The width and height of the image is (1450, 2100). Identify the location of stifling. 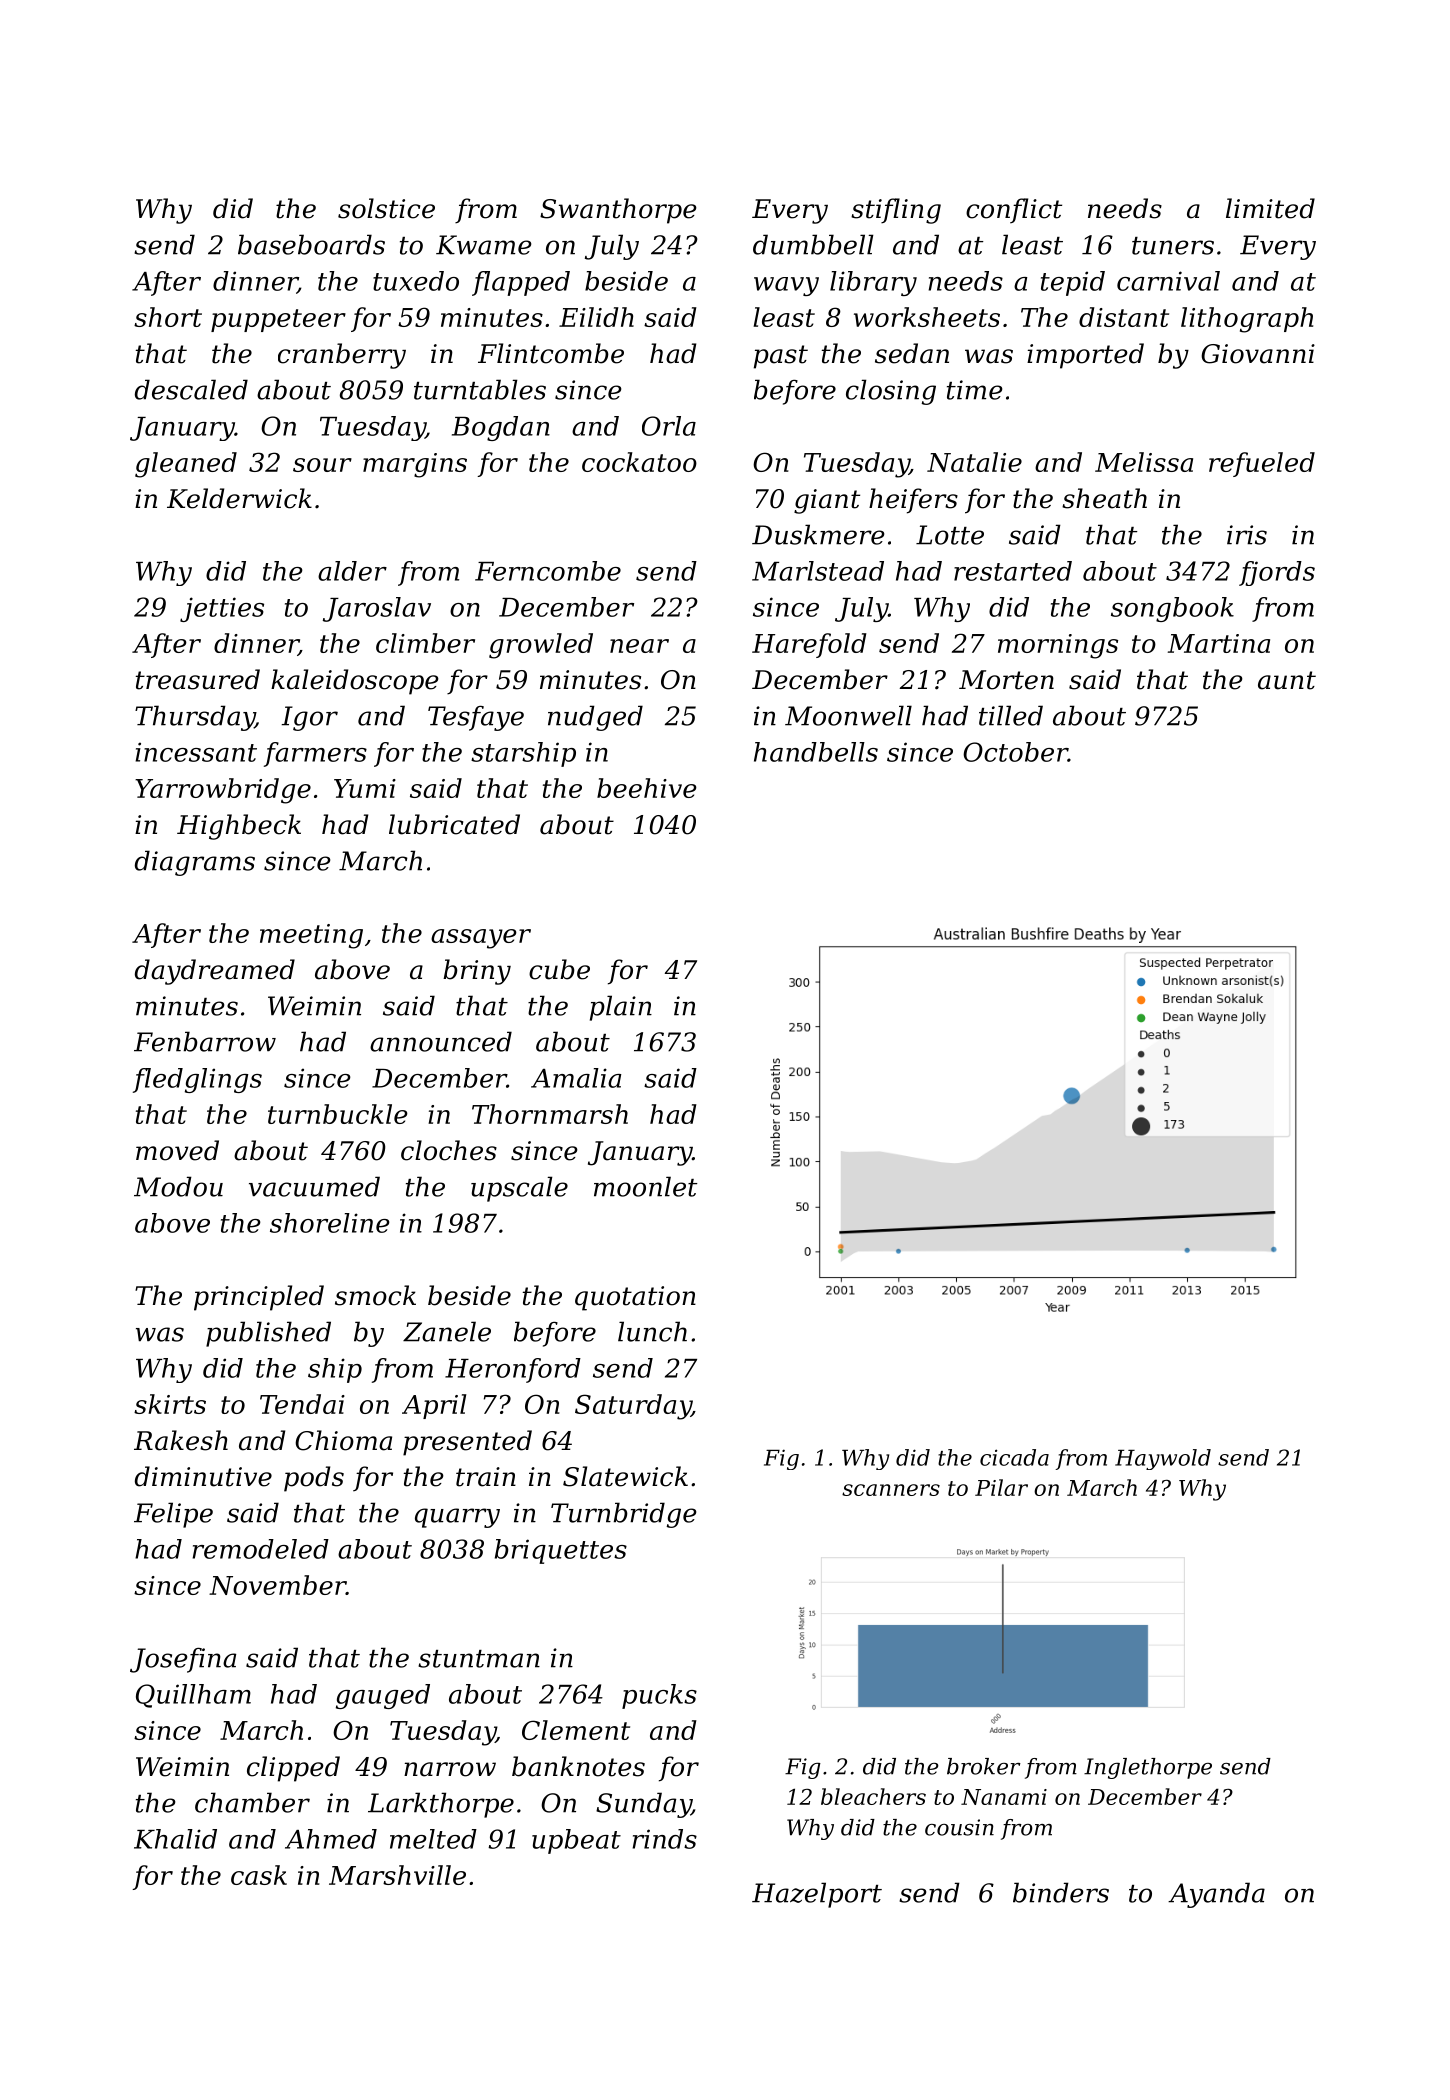
(896, 211).
